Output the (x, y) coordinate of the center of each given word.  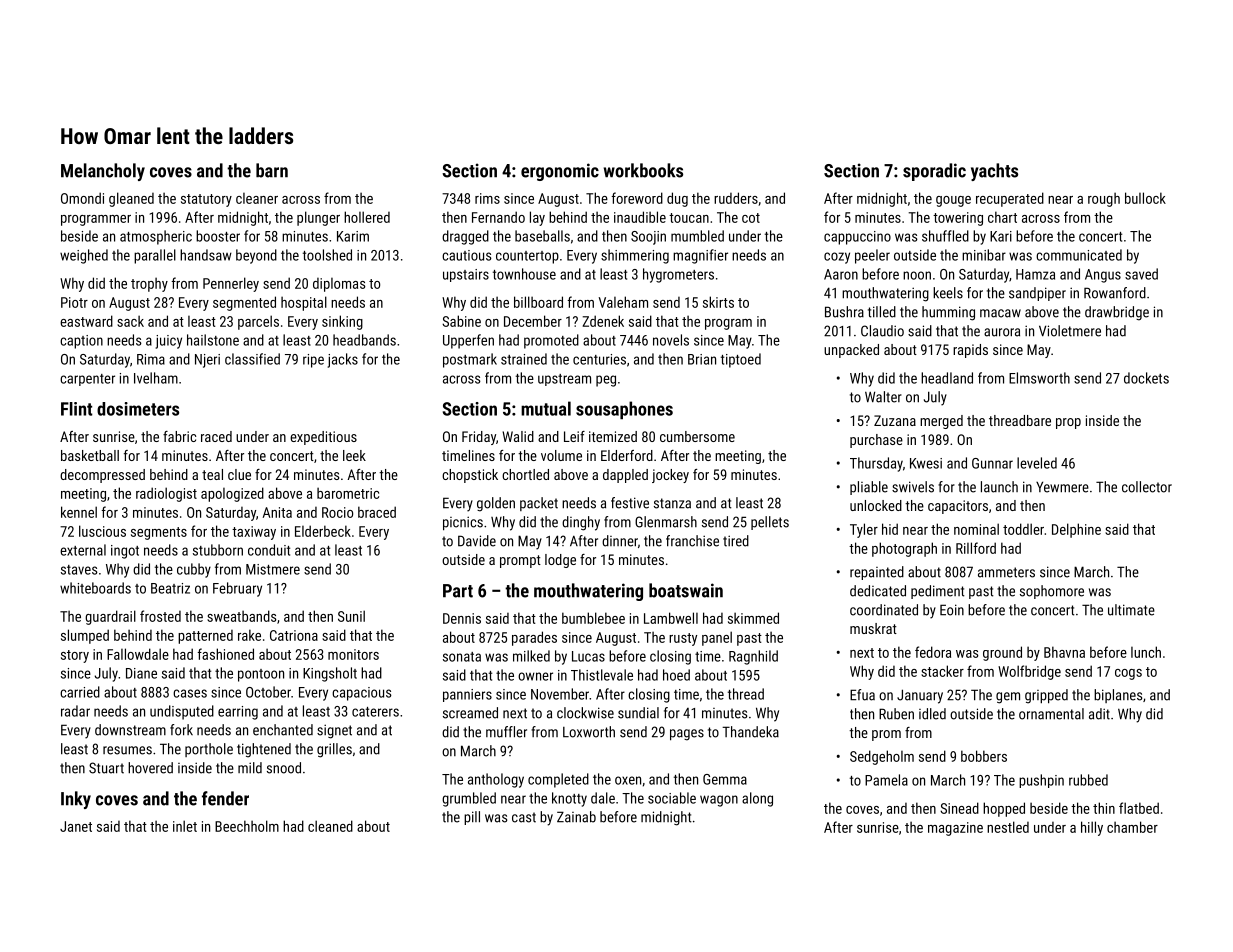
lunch (1146, 652)
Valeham (623, 302)
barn (272, 170)
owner (535, 676)
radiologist (166, 494)
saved (1141, 274)
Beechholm (247, 826)
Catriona (294, 635)
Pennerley (231, 284)
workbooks (643, 170)
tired (736, 541)
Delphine (1076, 530)
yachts (994, 172)
